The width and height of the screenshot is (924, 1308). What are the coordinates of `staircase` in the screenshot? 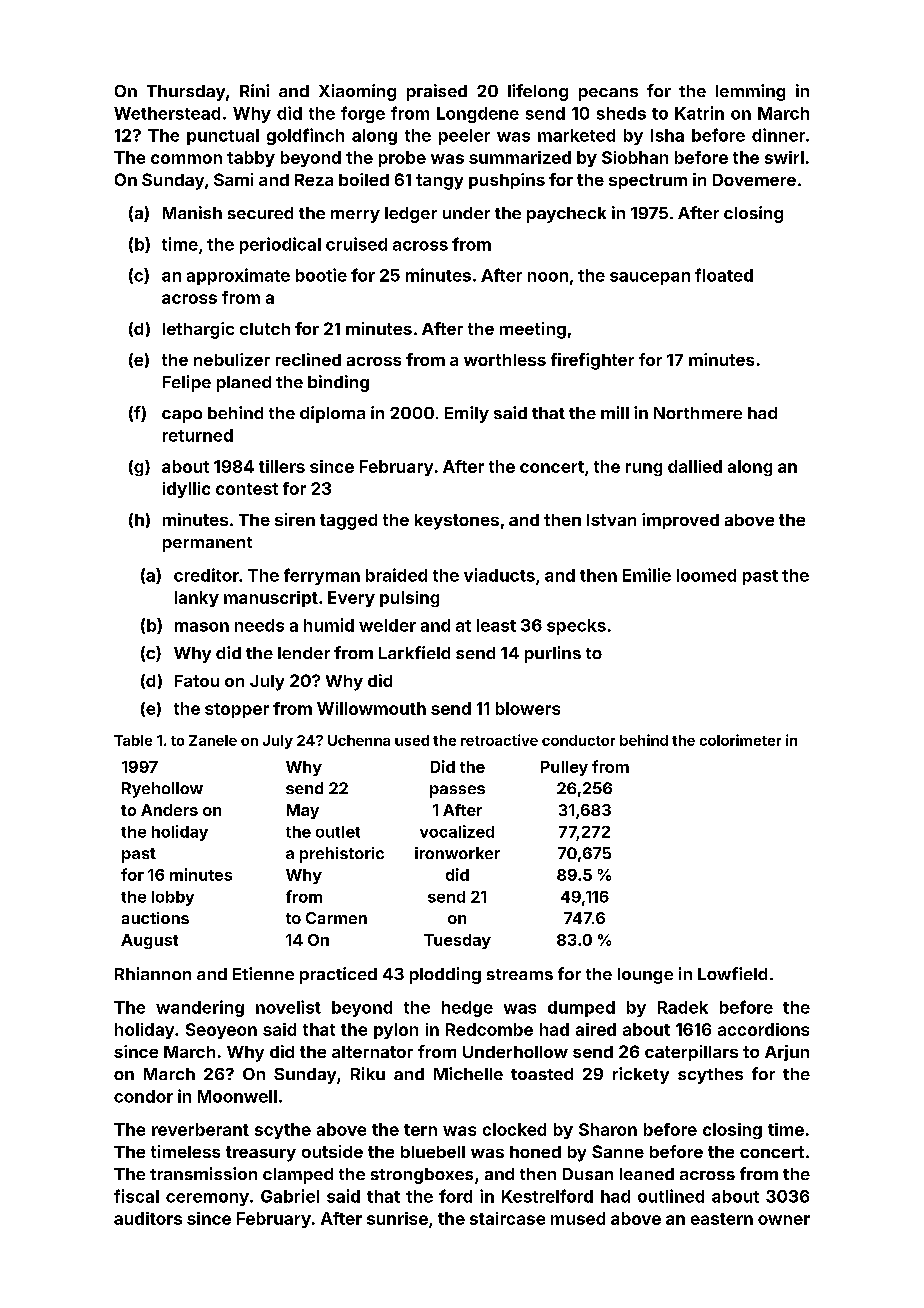 It's located at (507, 1218).
